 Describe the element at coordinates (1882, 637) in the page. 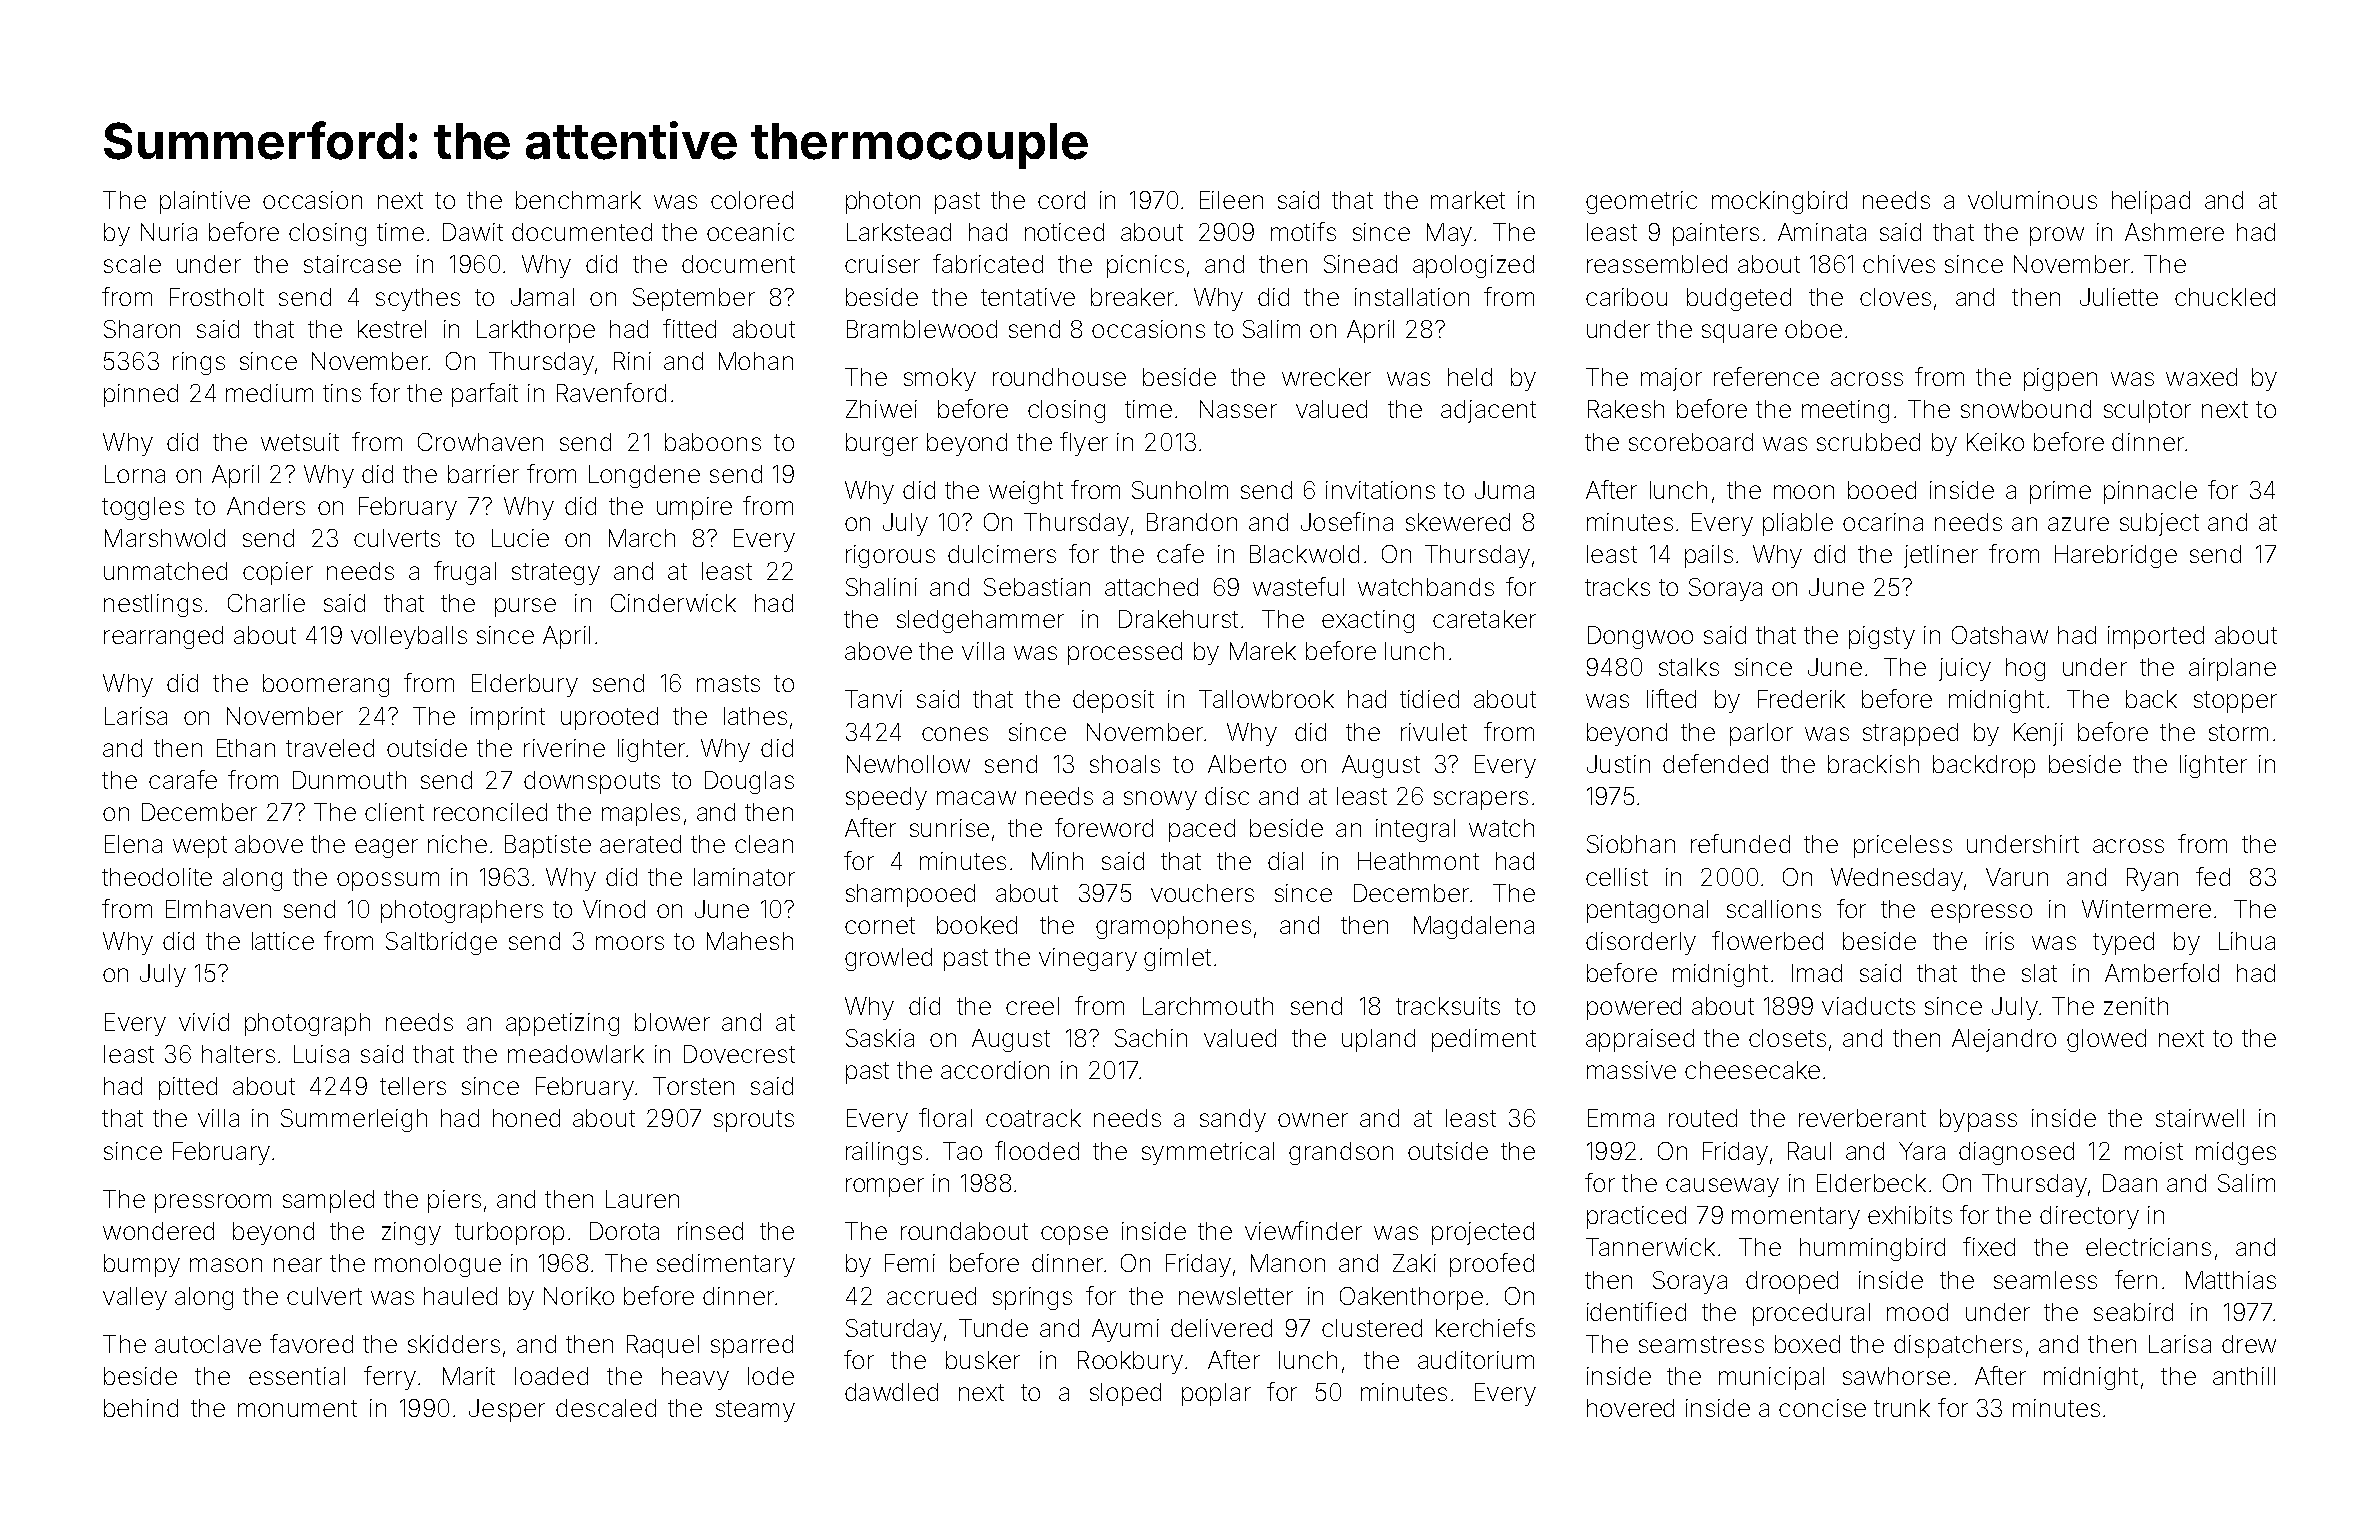

I see `pigsty` at that location.
